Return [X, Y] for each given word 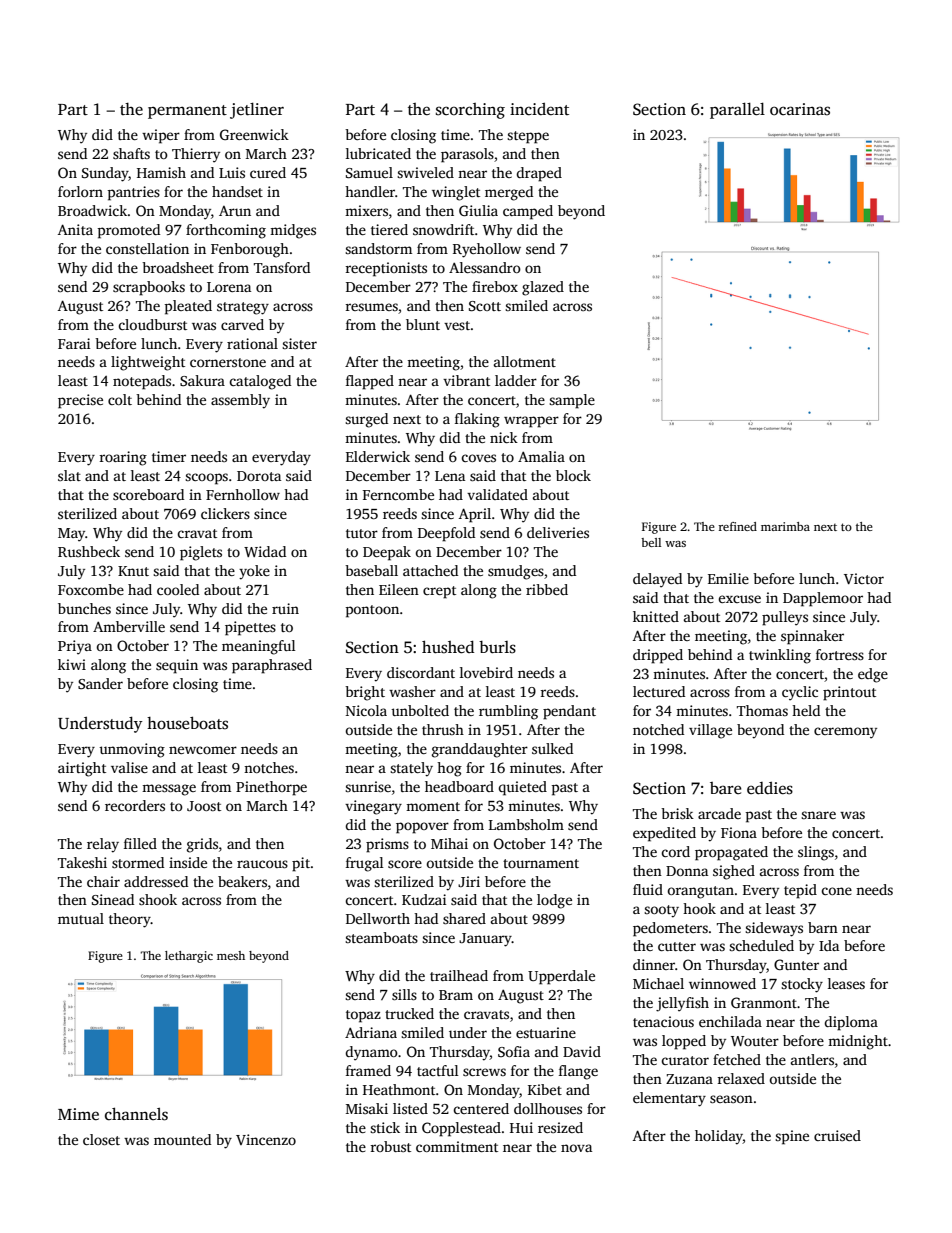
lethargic [189, 957]
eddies [770, 788]
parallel [737, 110]
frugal [365, 864]
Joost [204, 806]
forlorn [80, 191]
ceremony [845, 733]
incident [539, 109]
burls [497, 647]
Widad [265, 551]
